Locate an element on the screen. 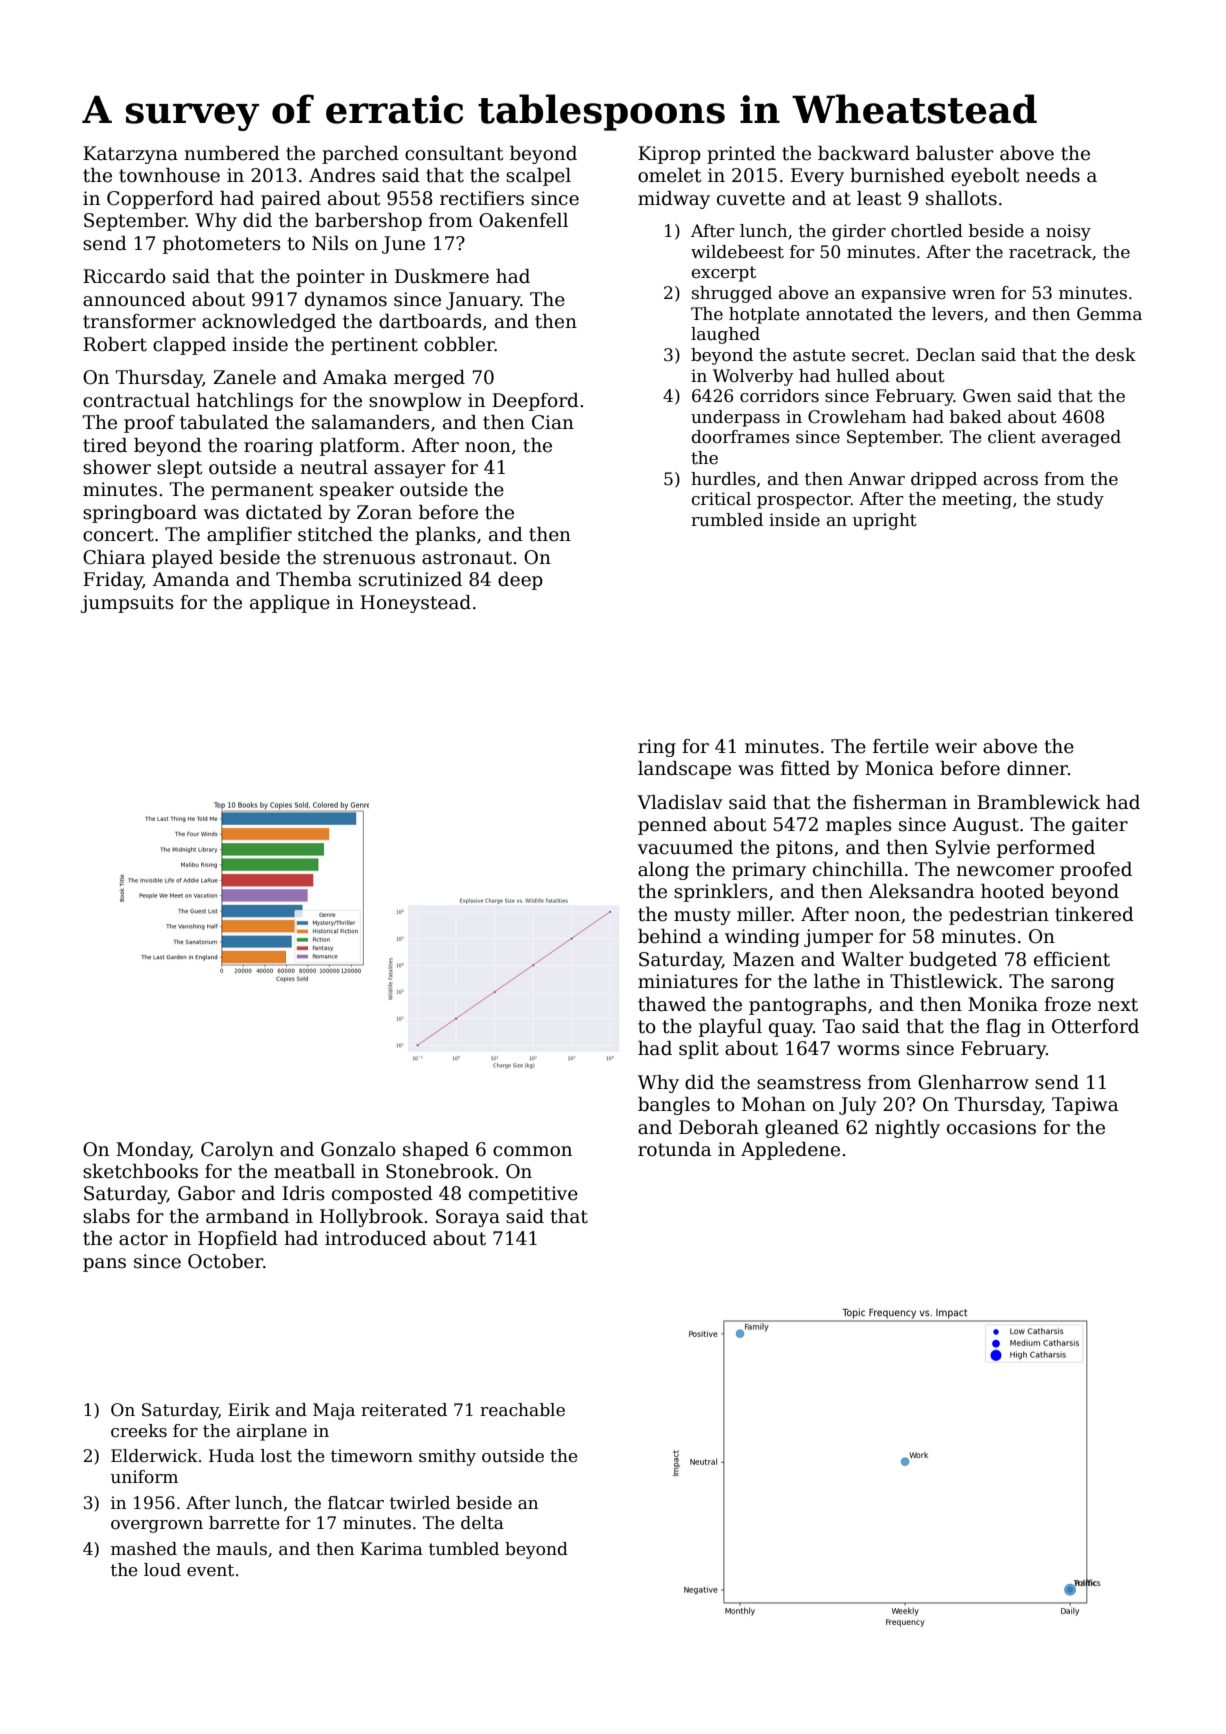 The height and width of the screenshot is (1734, 1226). backward is located at coordinates (864, 153).
